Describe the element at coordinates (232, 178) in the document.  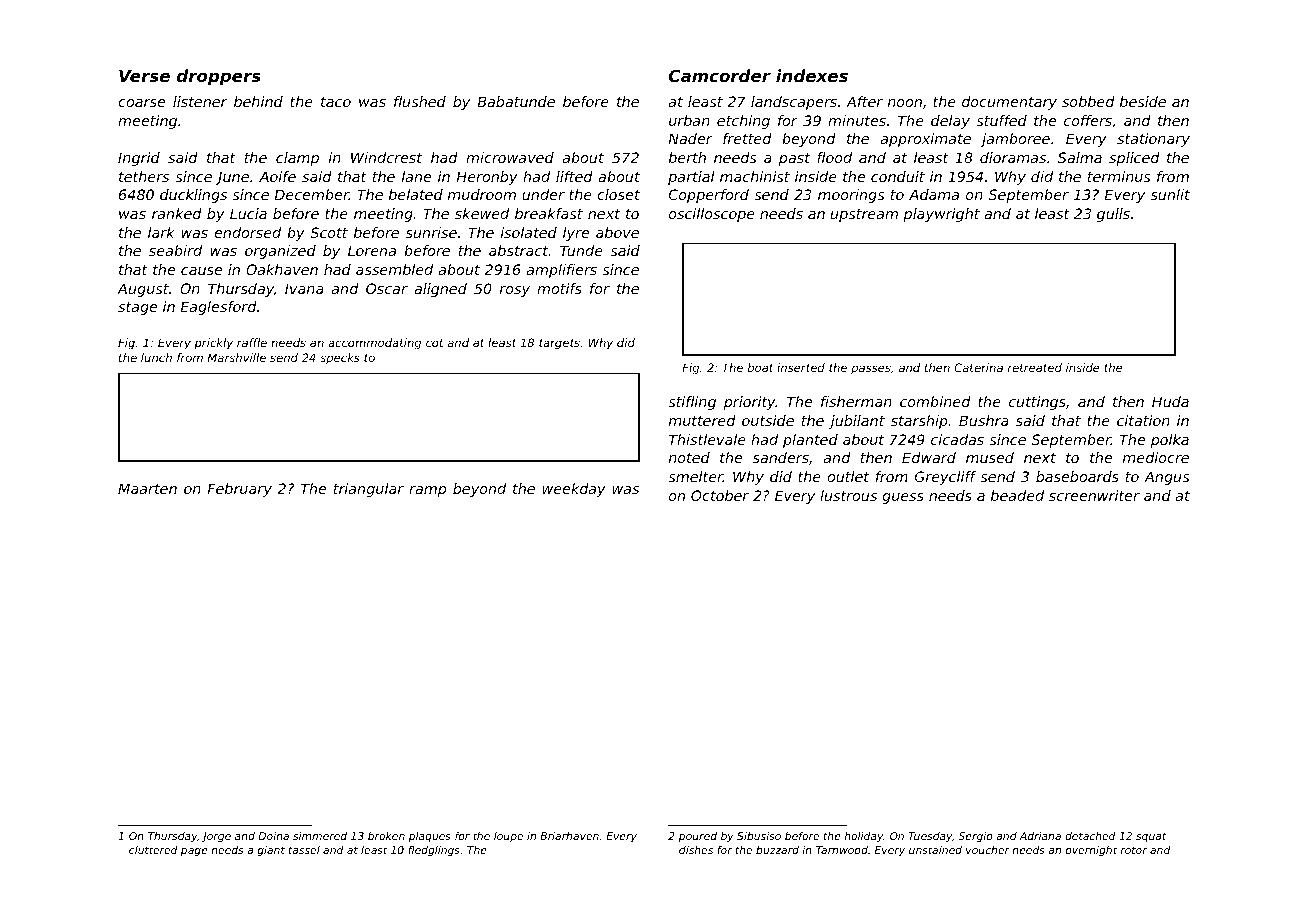
I see `June` at that location.
